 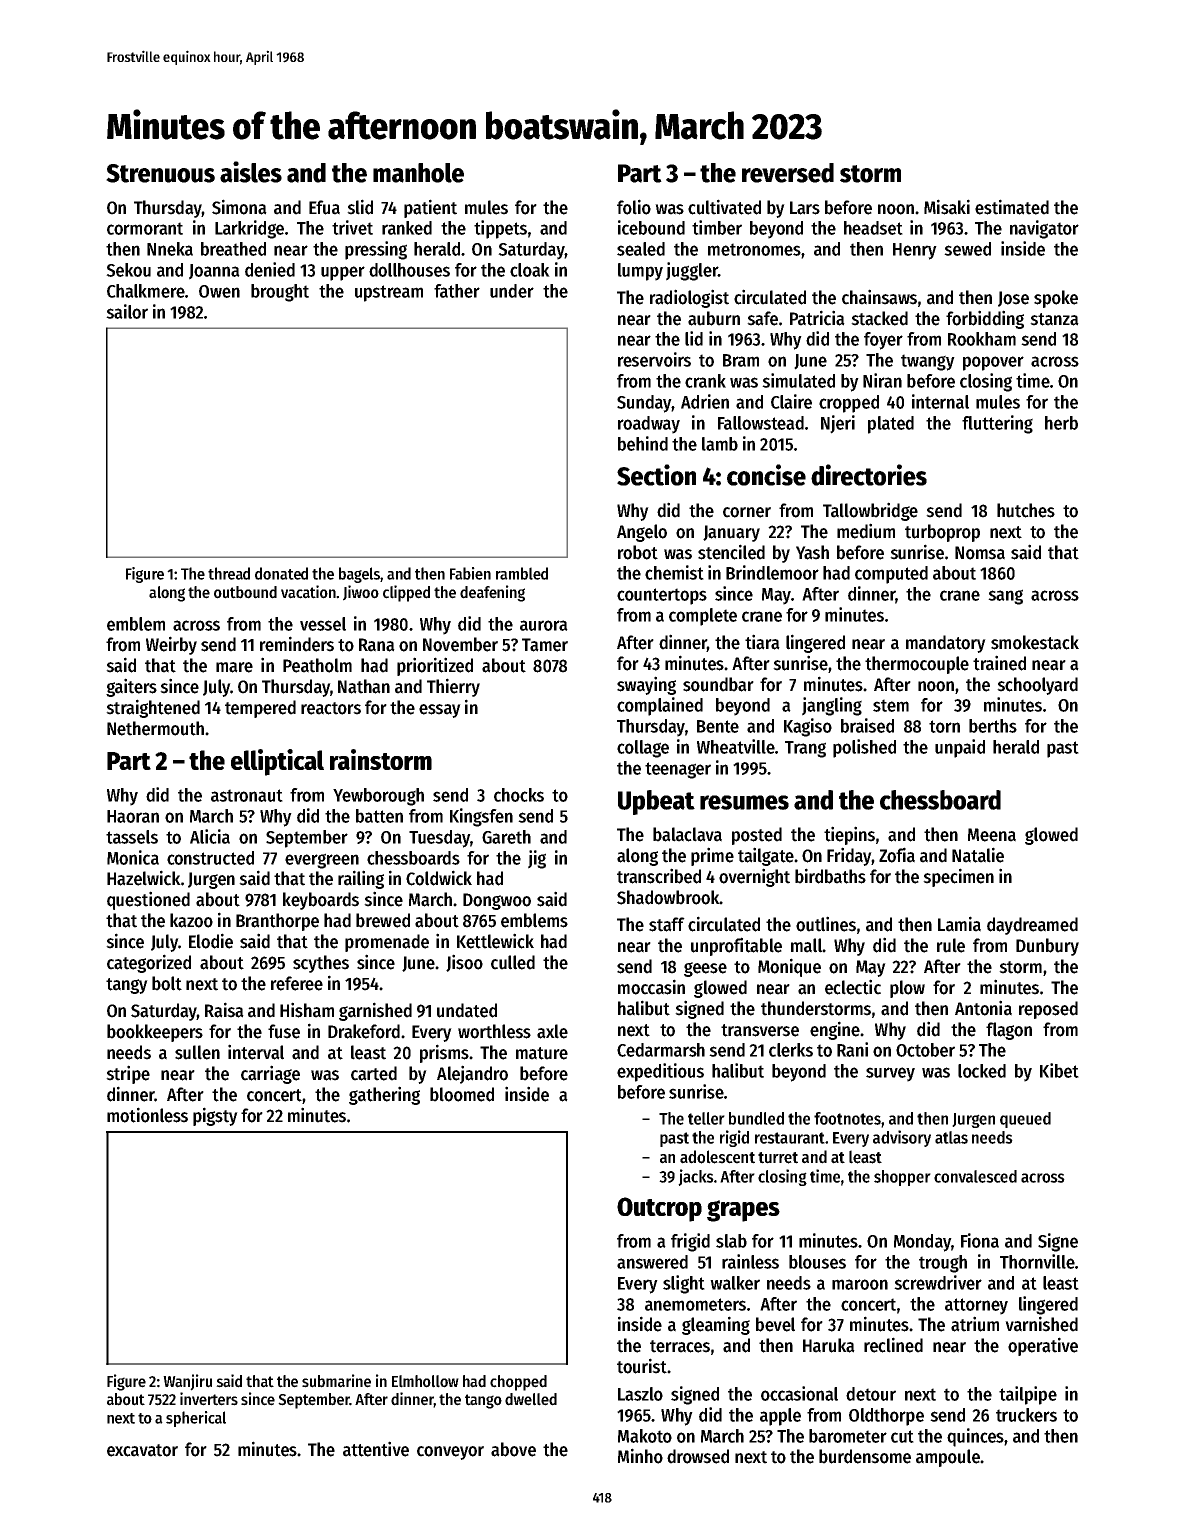 I want to click on Natalie, so click(x=978, y=855).
